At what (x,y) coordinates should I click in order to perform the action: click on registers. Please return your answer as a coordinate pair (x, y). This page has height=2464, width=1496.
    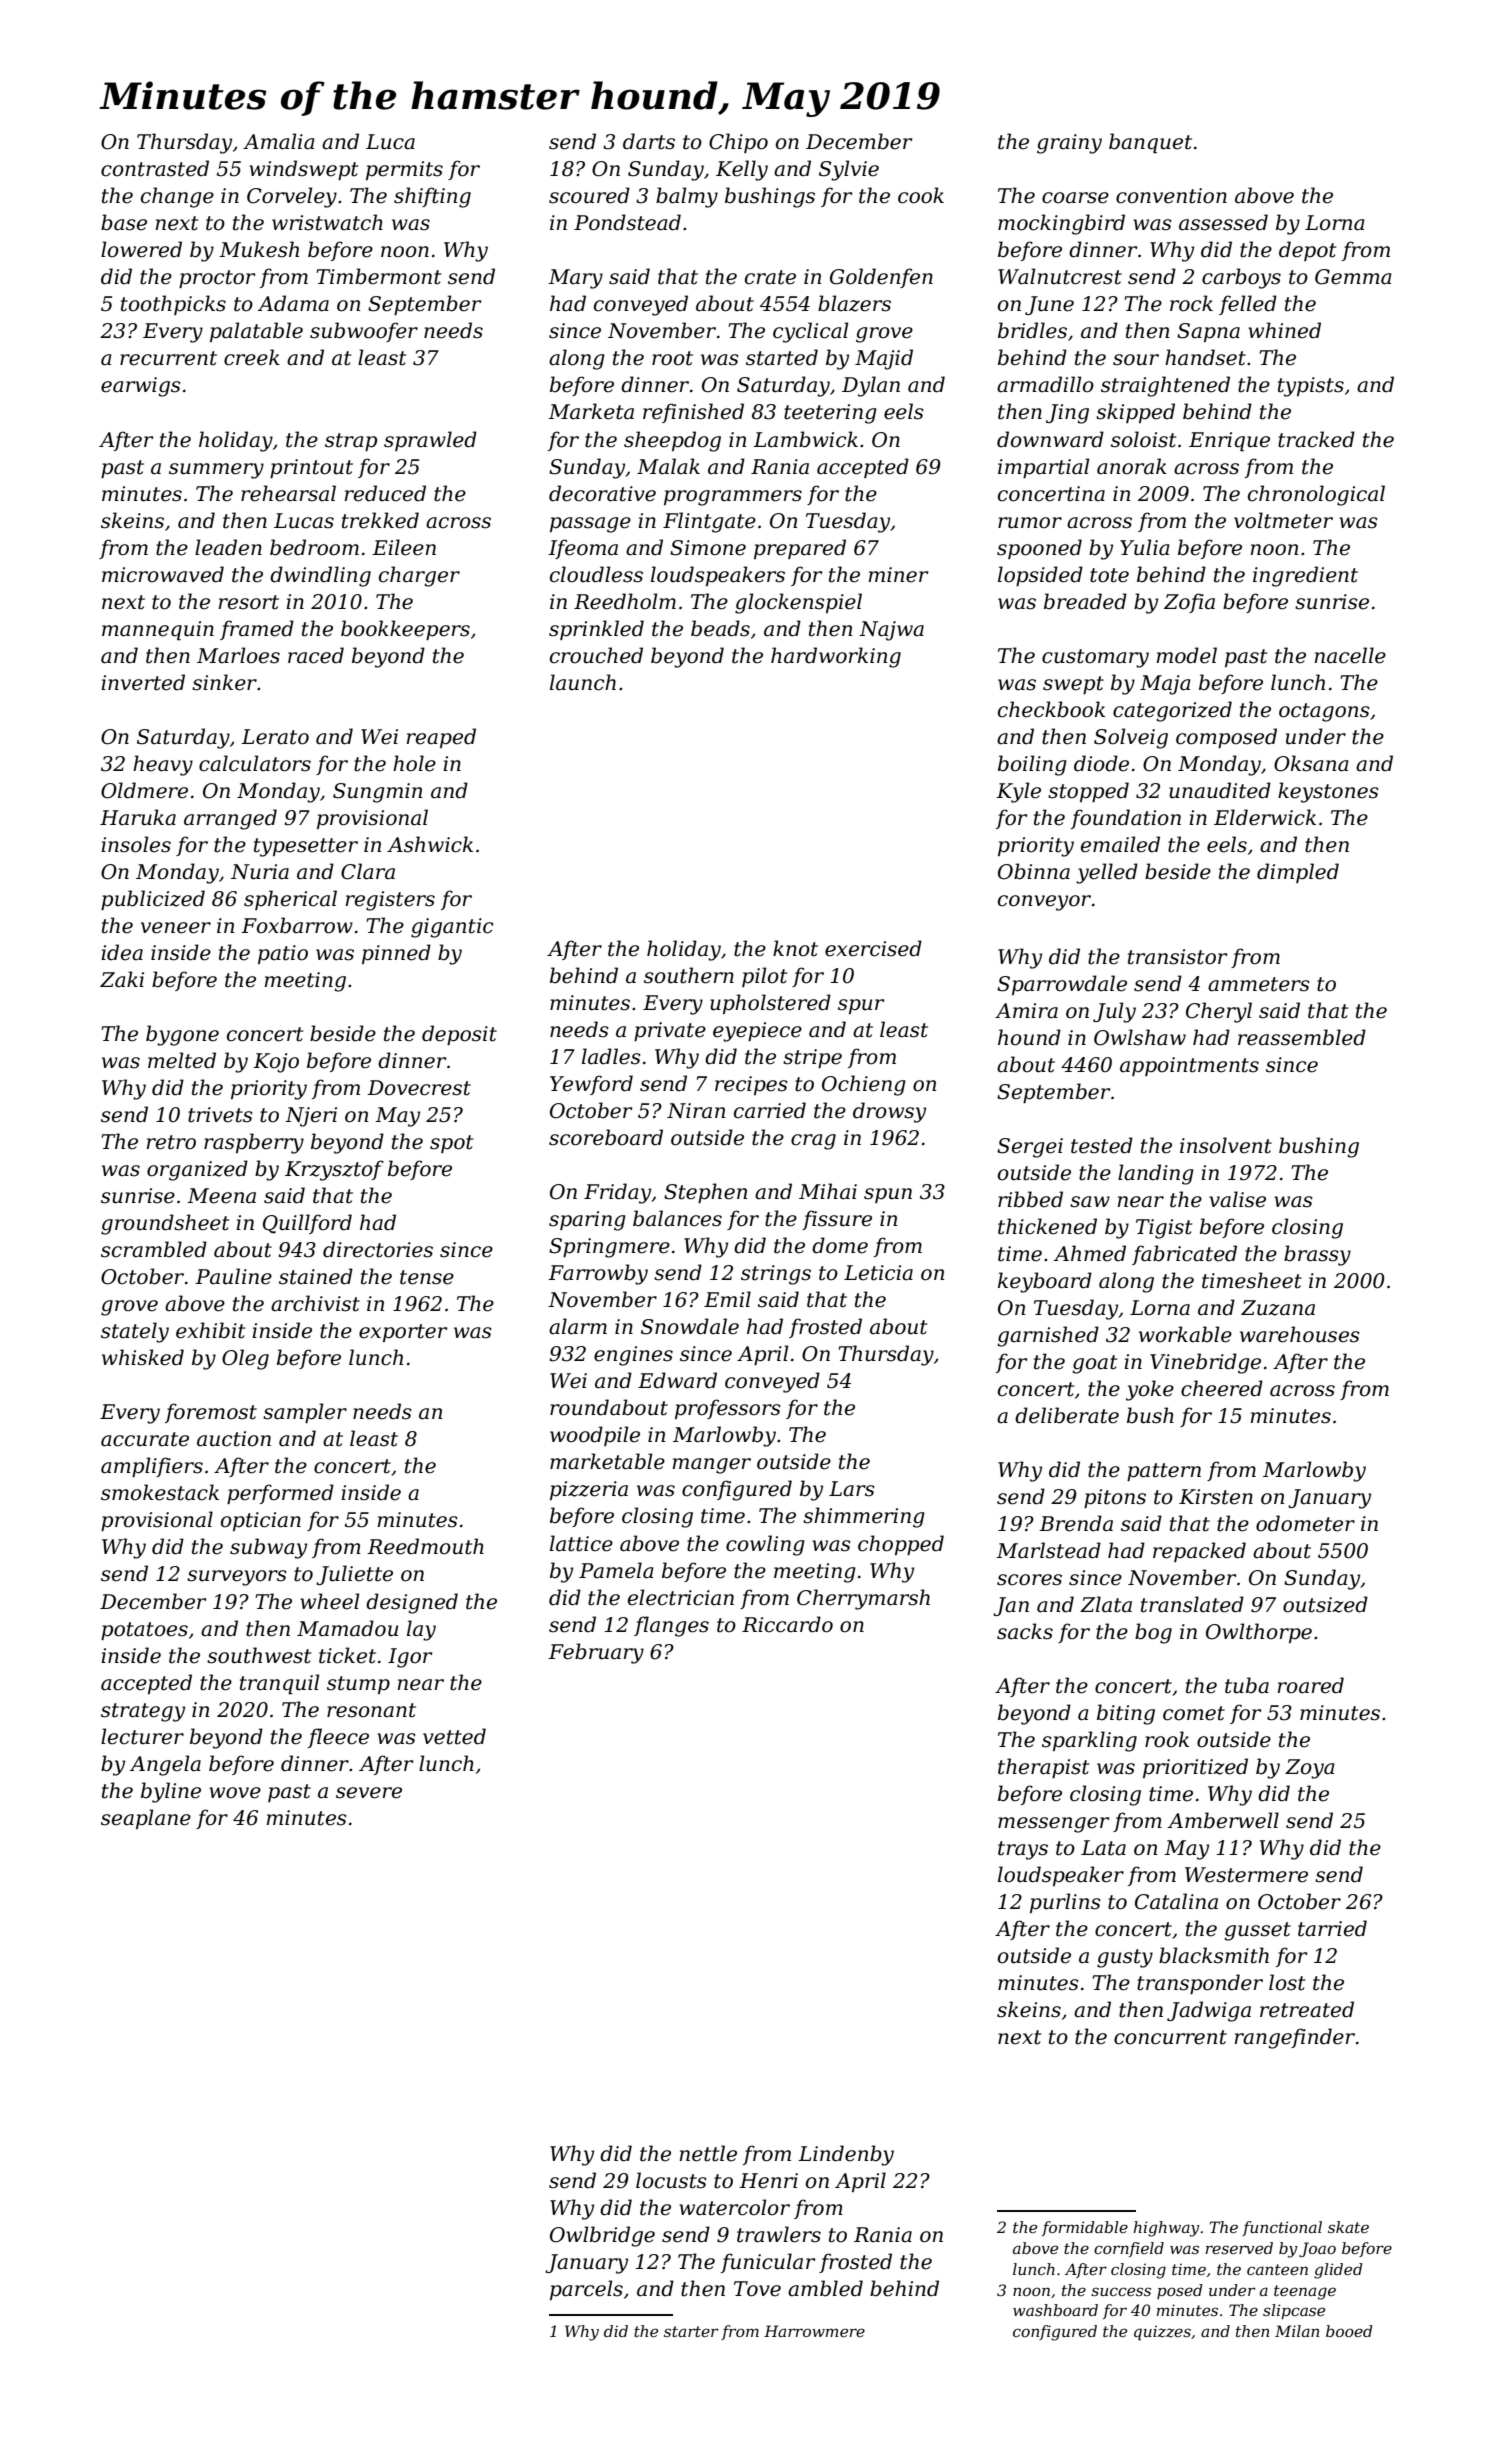
    Looking at the image, I should click on (390, 901).
